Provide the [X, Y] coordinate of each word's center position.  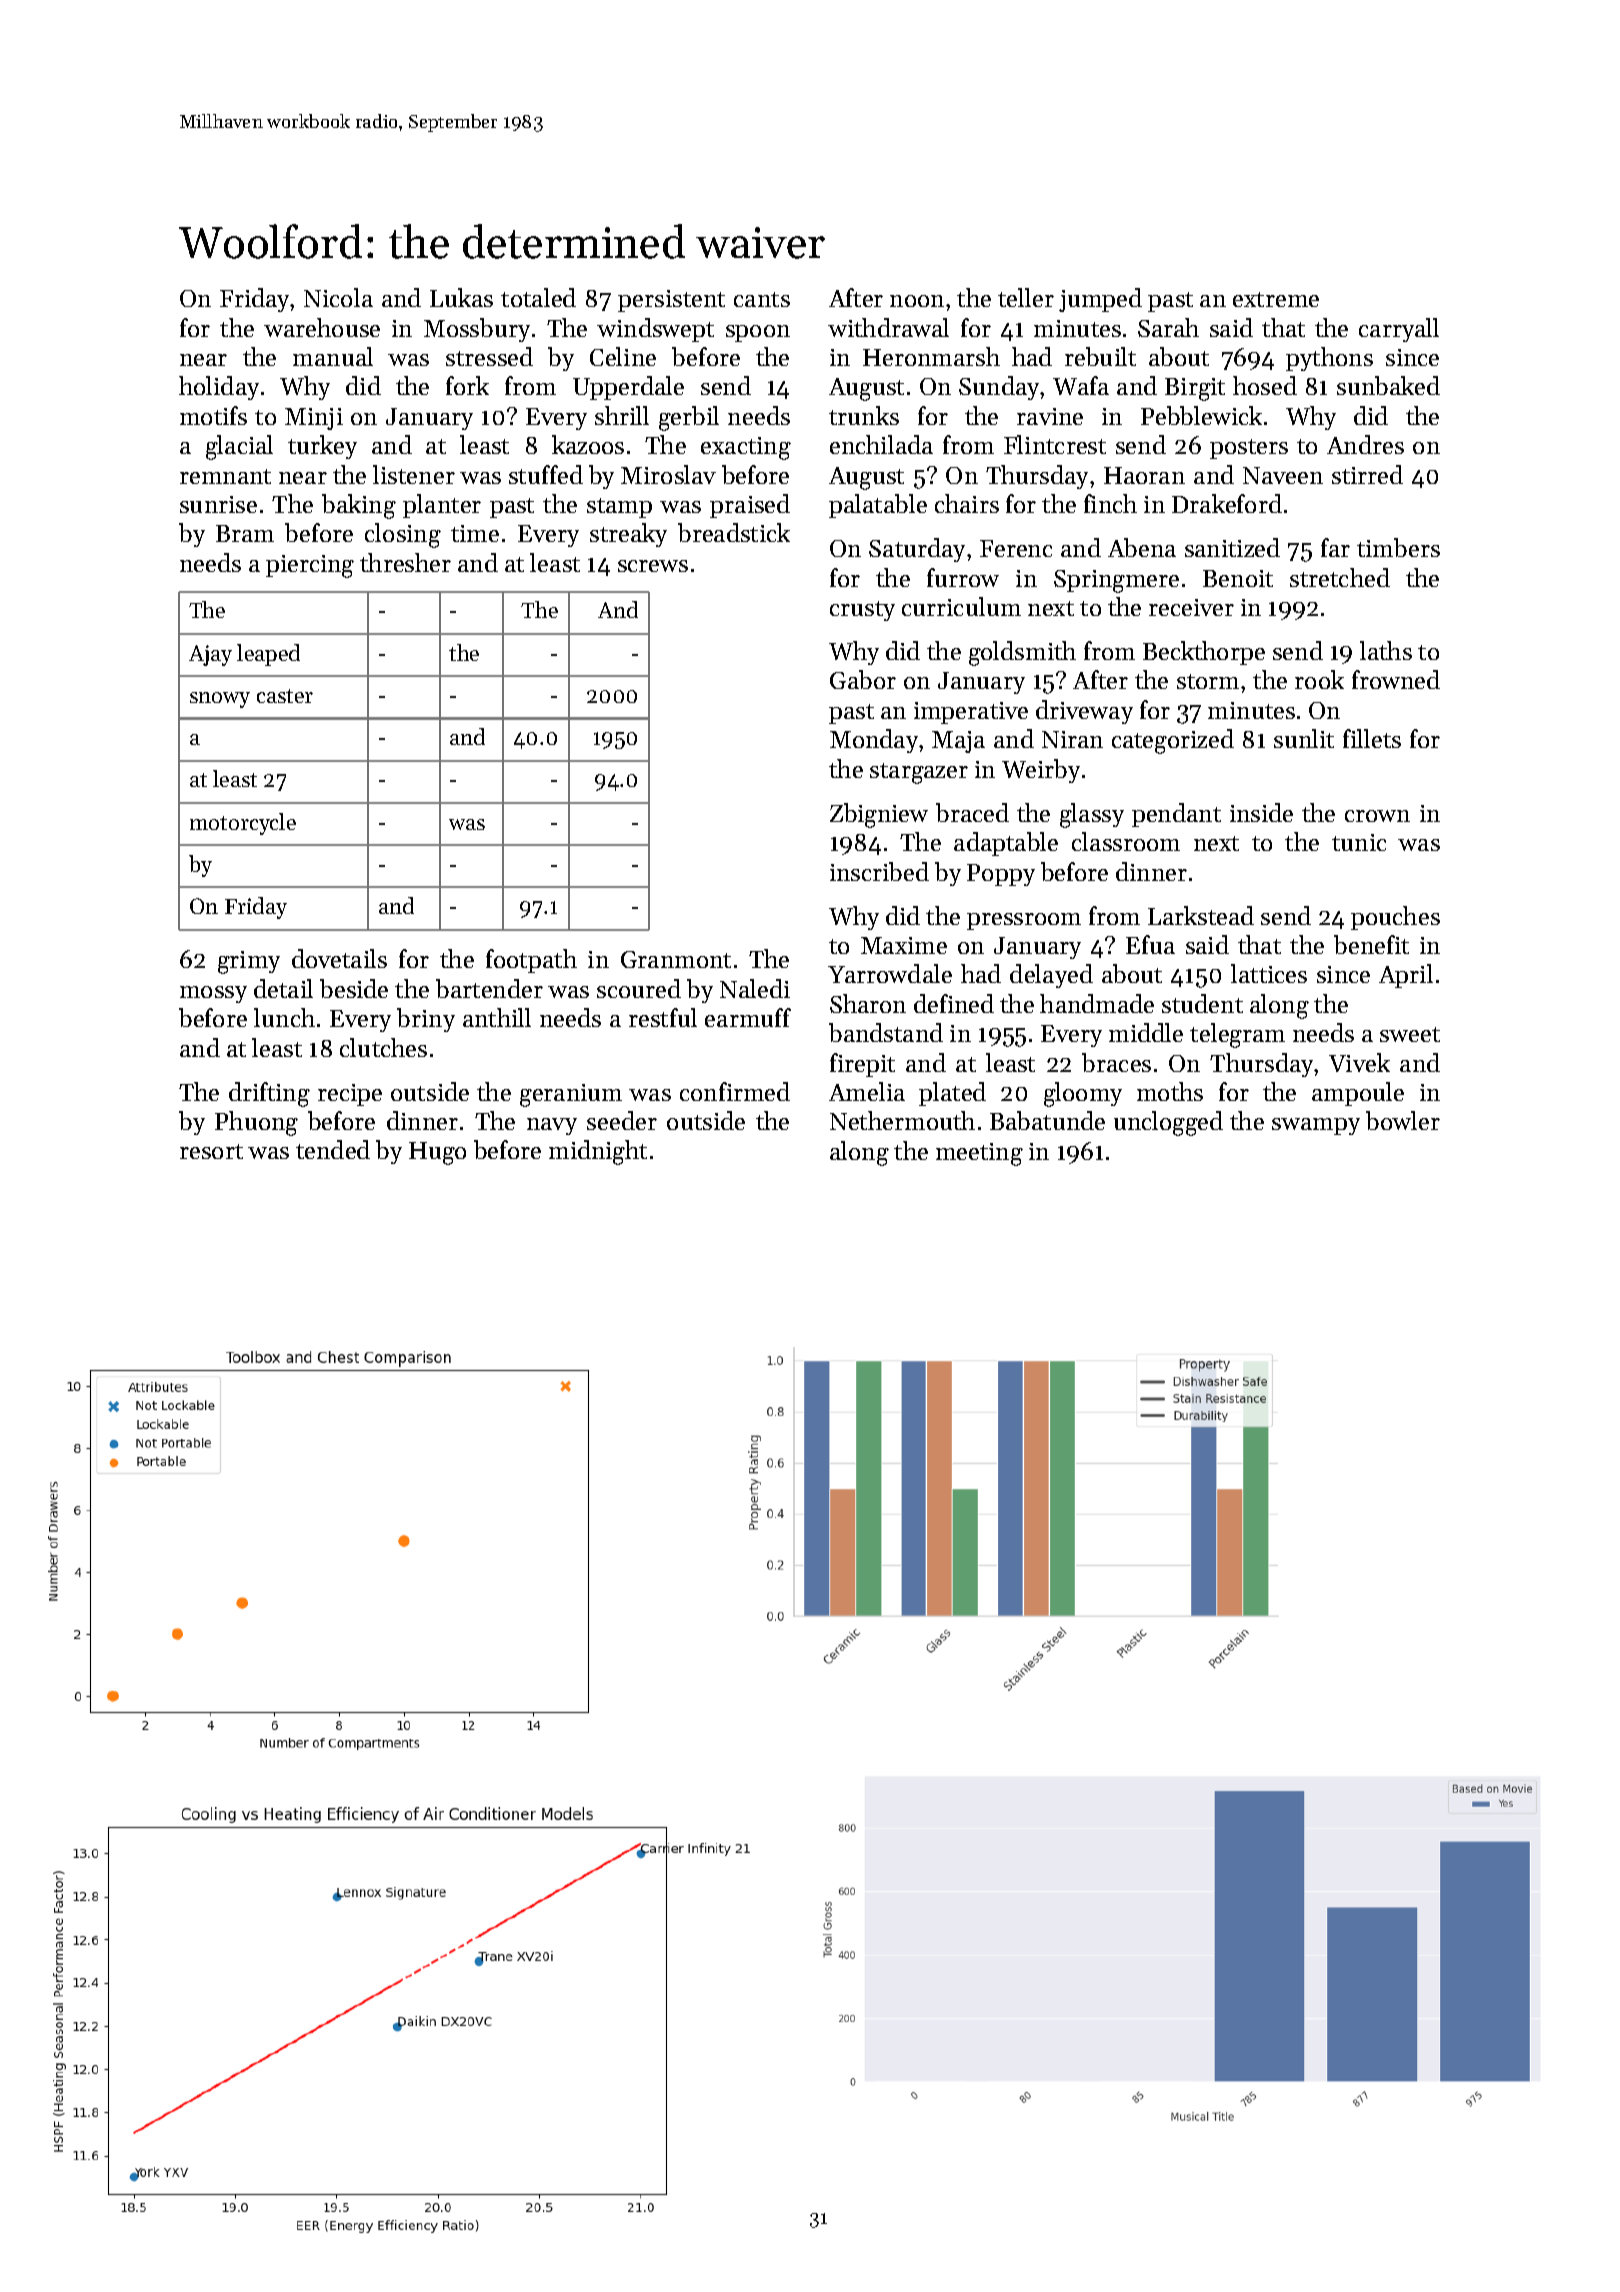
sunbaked [1388, 385]
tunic [1359, 842]
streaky [628, 535]
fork [467, 385]
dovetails [339, 958]
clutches [383, 1047]
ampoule [1358, 1094]
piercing [310, 566]
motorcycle [243, 824]
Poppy [1001, 875]
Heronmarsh [931, 356]
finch [1110, 503]
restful [663, 1017]
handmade [1097, 1003]
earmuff [748, 1017]
